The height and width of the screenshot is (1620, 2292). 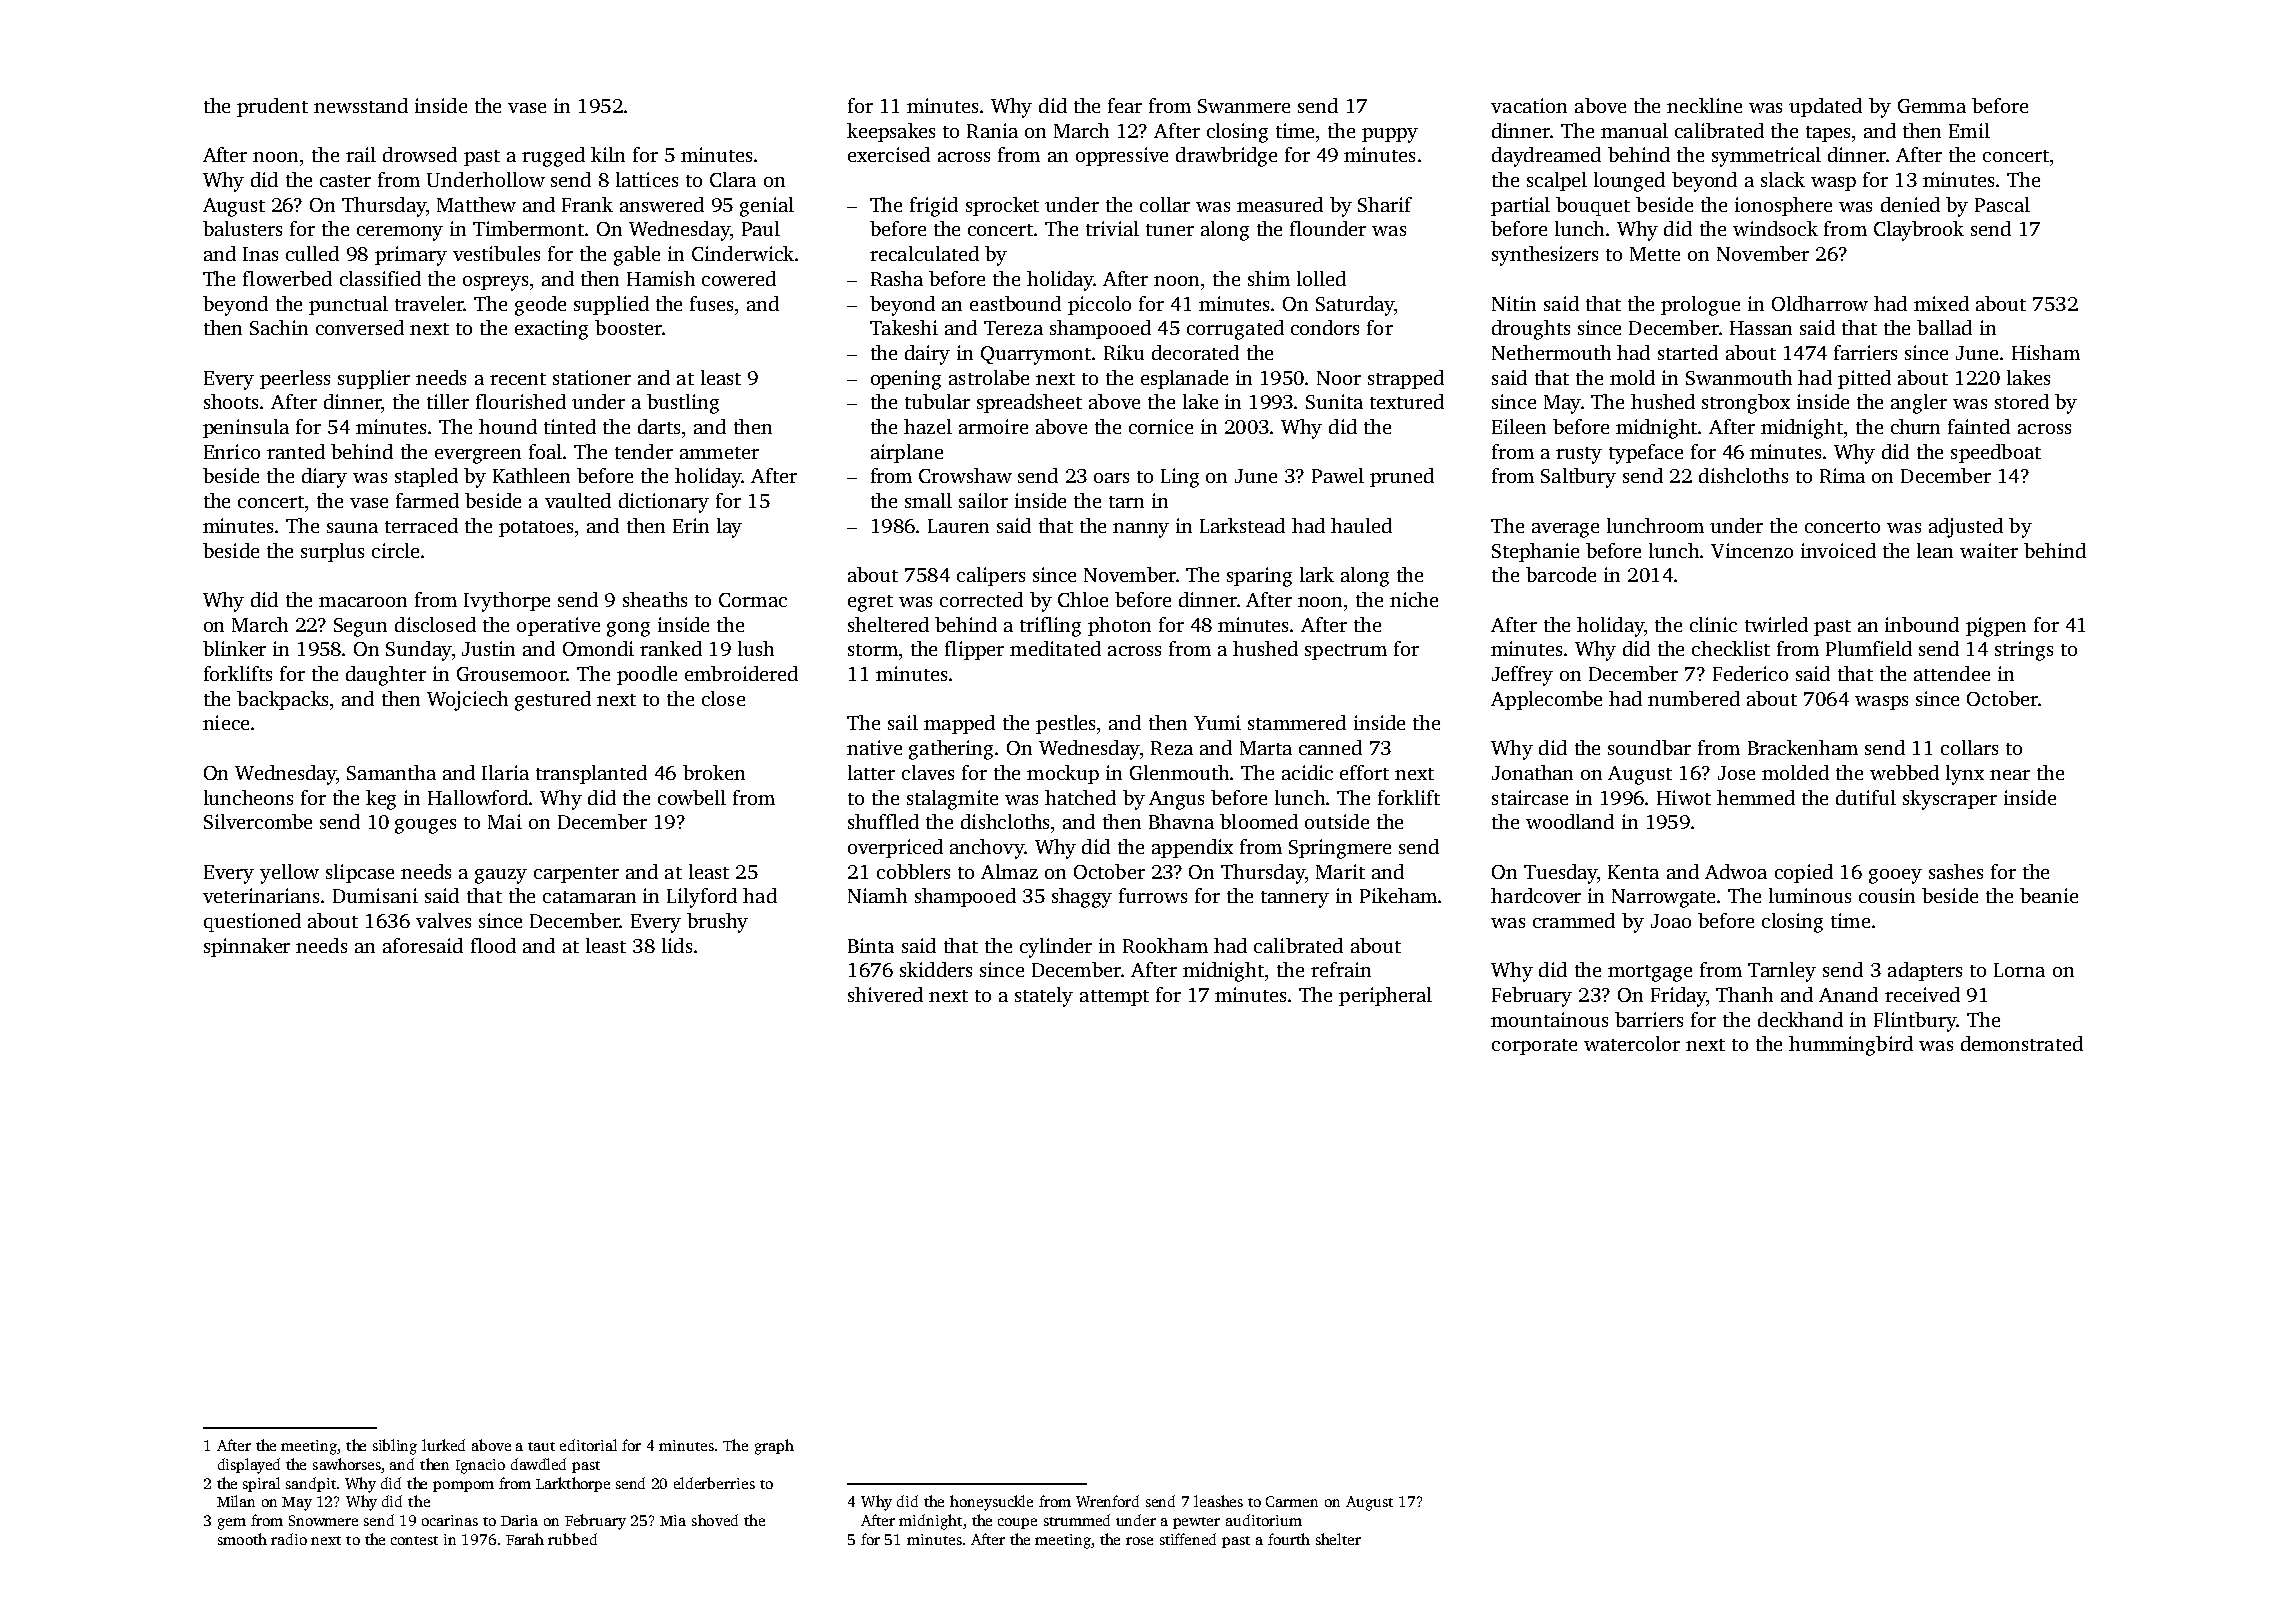 What do you see at coordinates (443, 1445) in the screenshot?
I see `lurked` at bounding box center [443, 1445].
